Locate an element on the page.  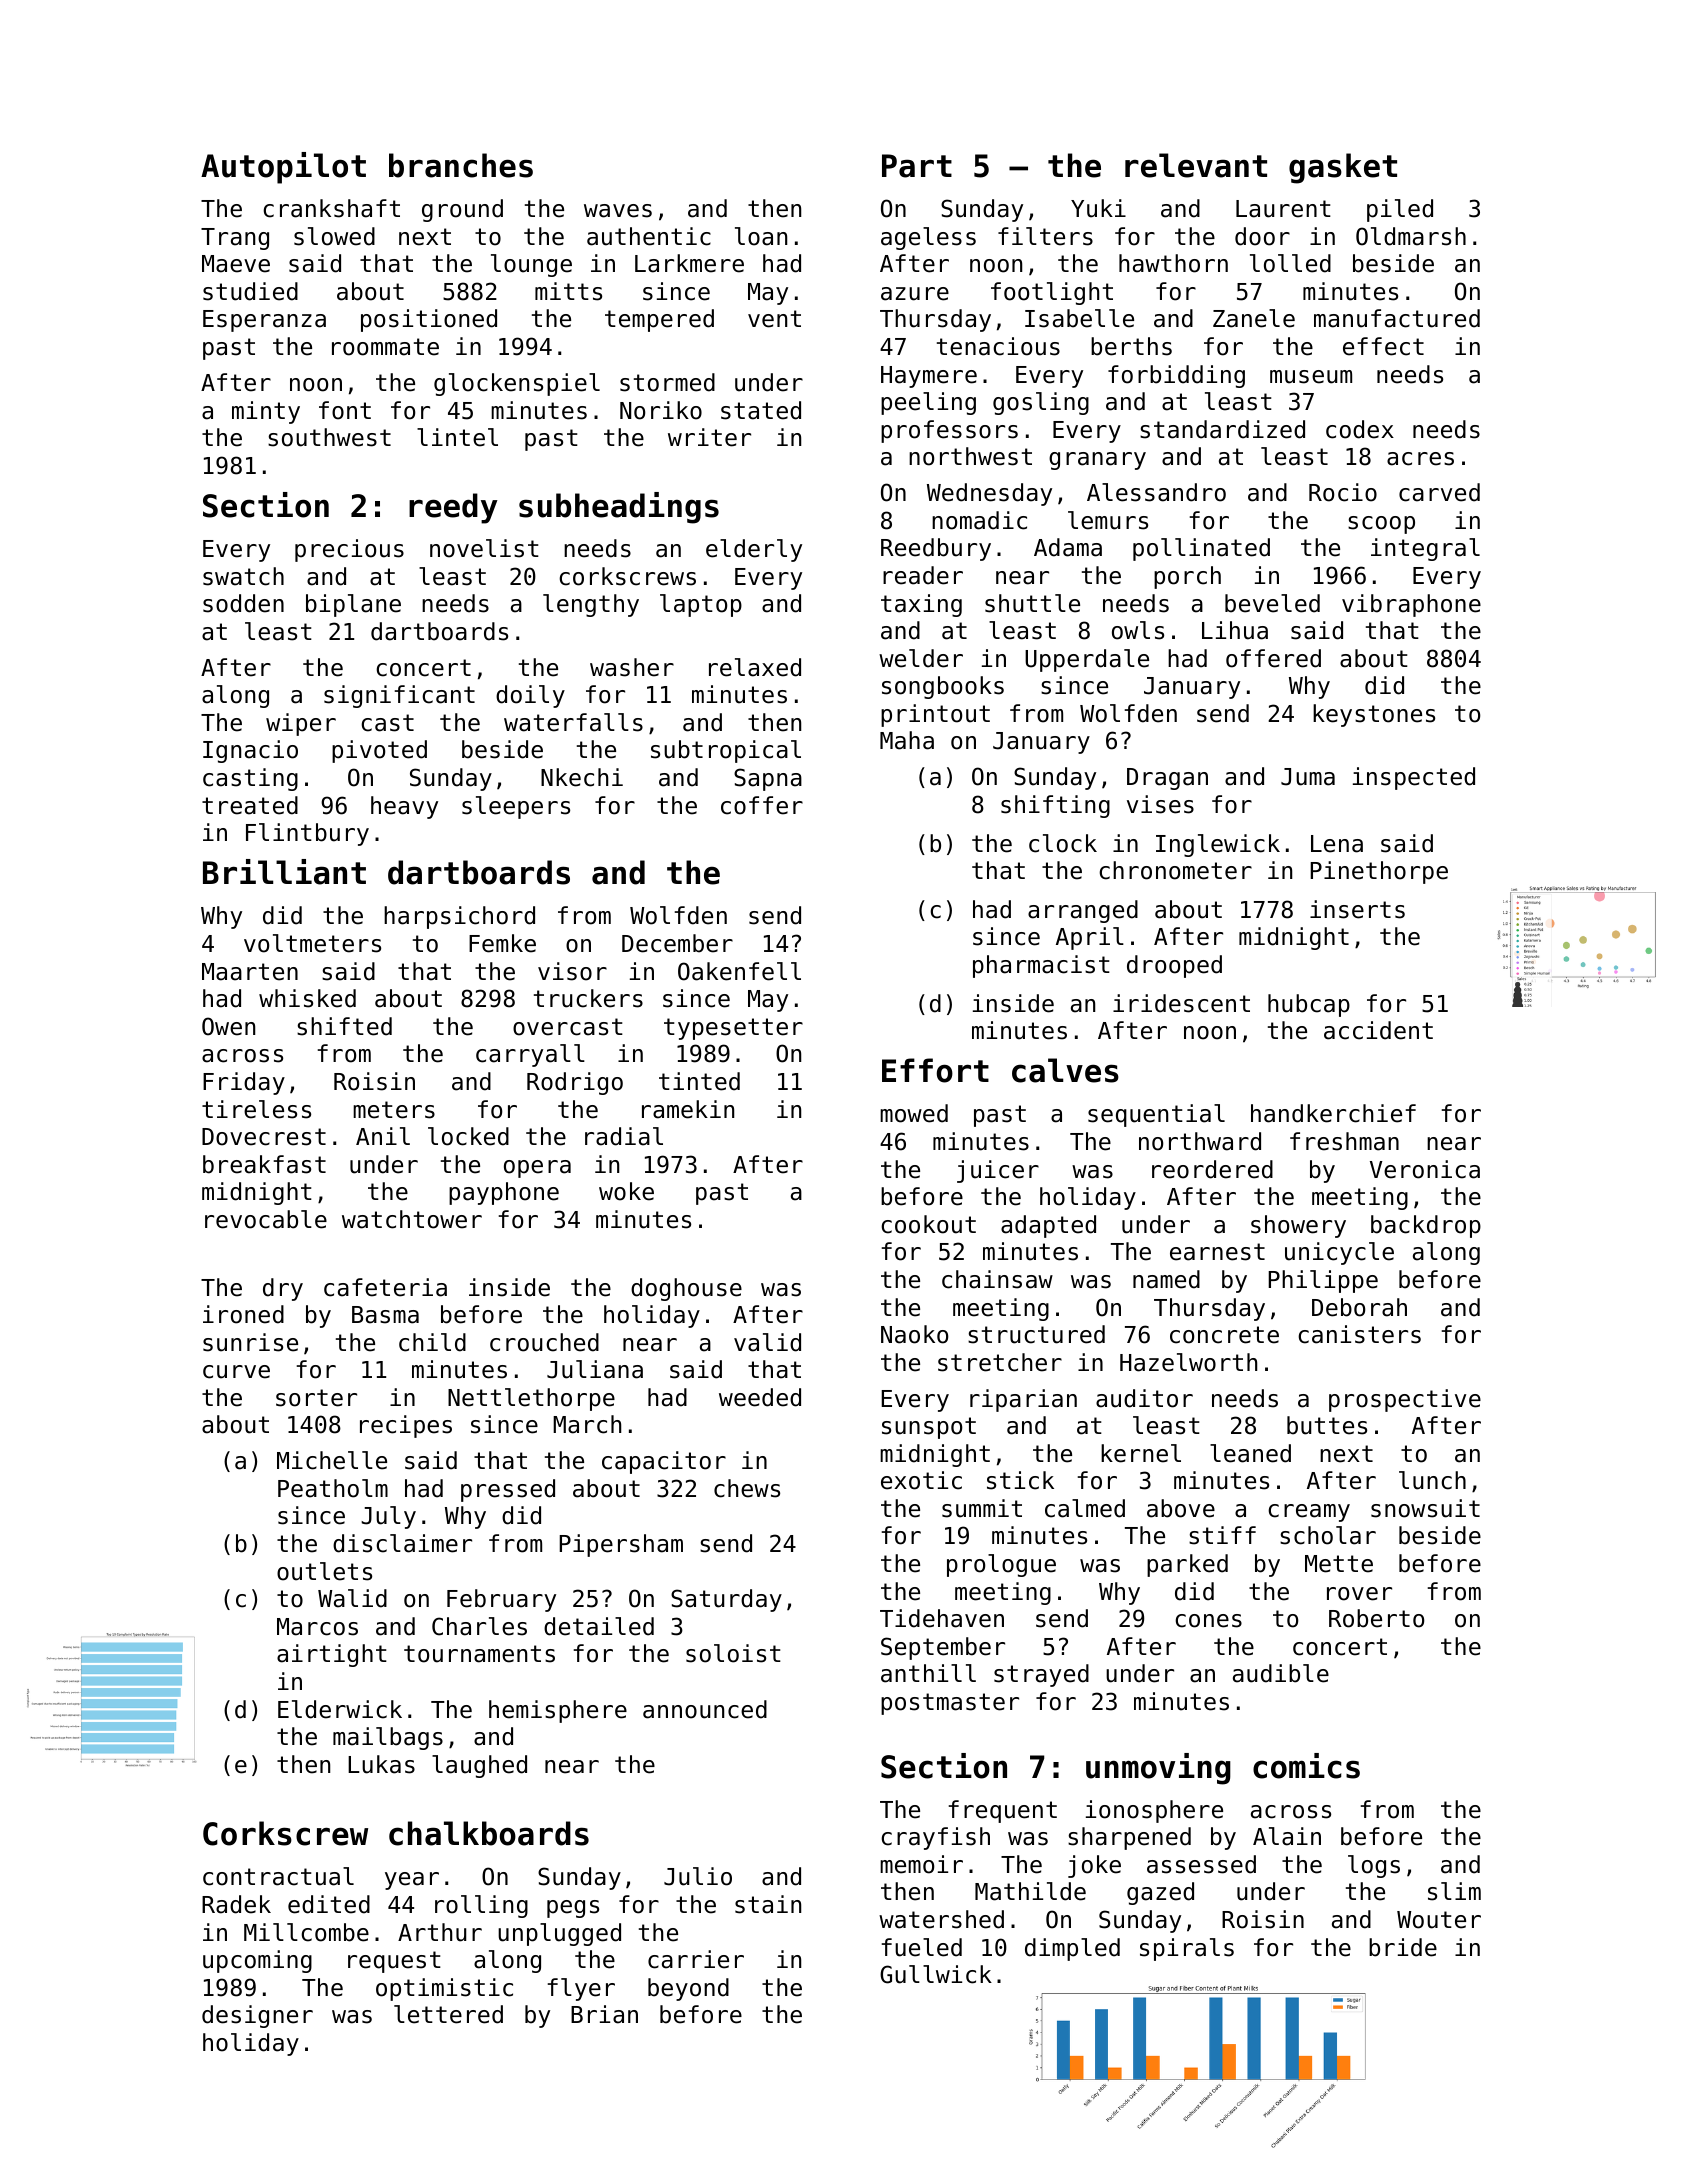
outlets is located at coordinates (324, 1571).
